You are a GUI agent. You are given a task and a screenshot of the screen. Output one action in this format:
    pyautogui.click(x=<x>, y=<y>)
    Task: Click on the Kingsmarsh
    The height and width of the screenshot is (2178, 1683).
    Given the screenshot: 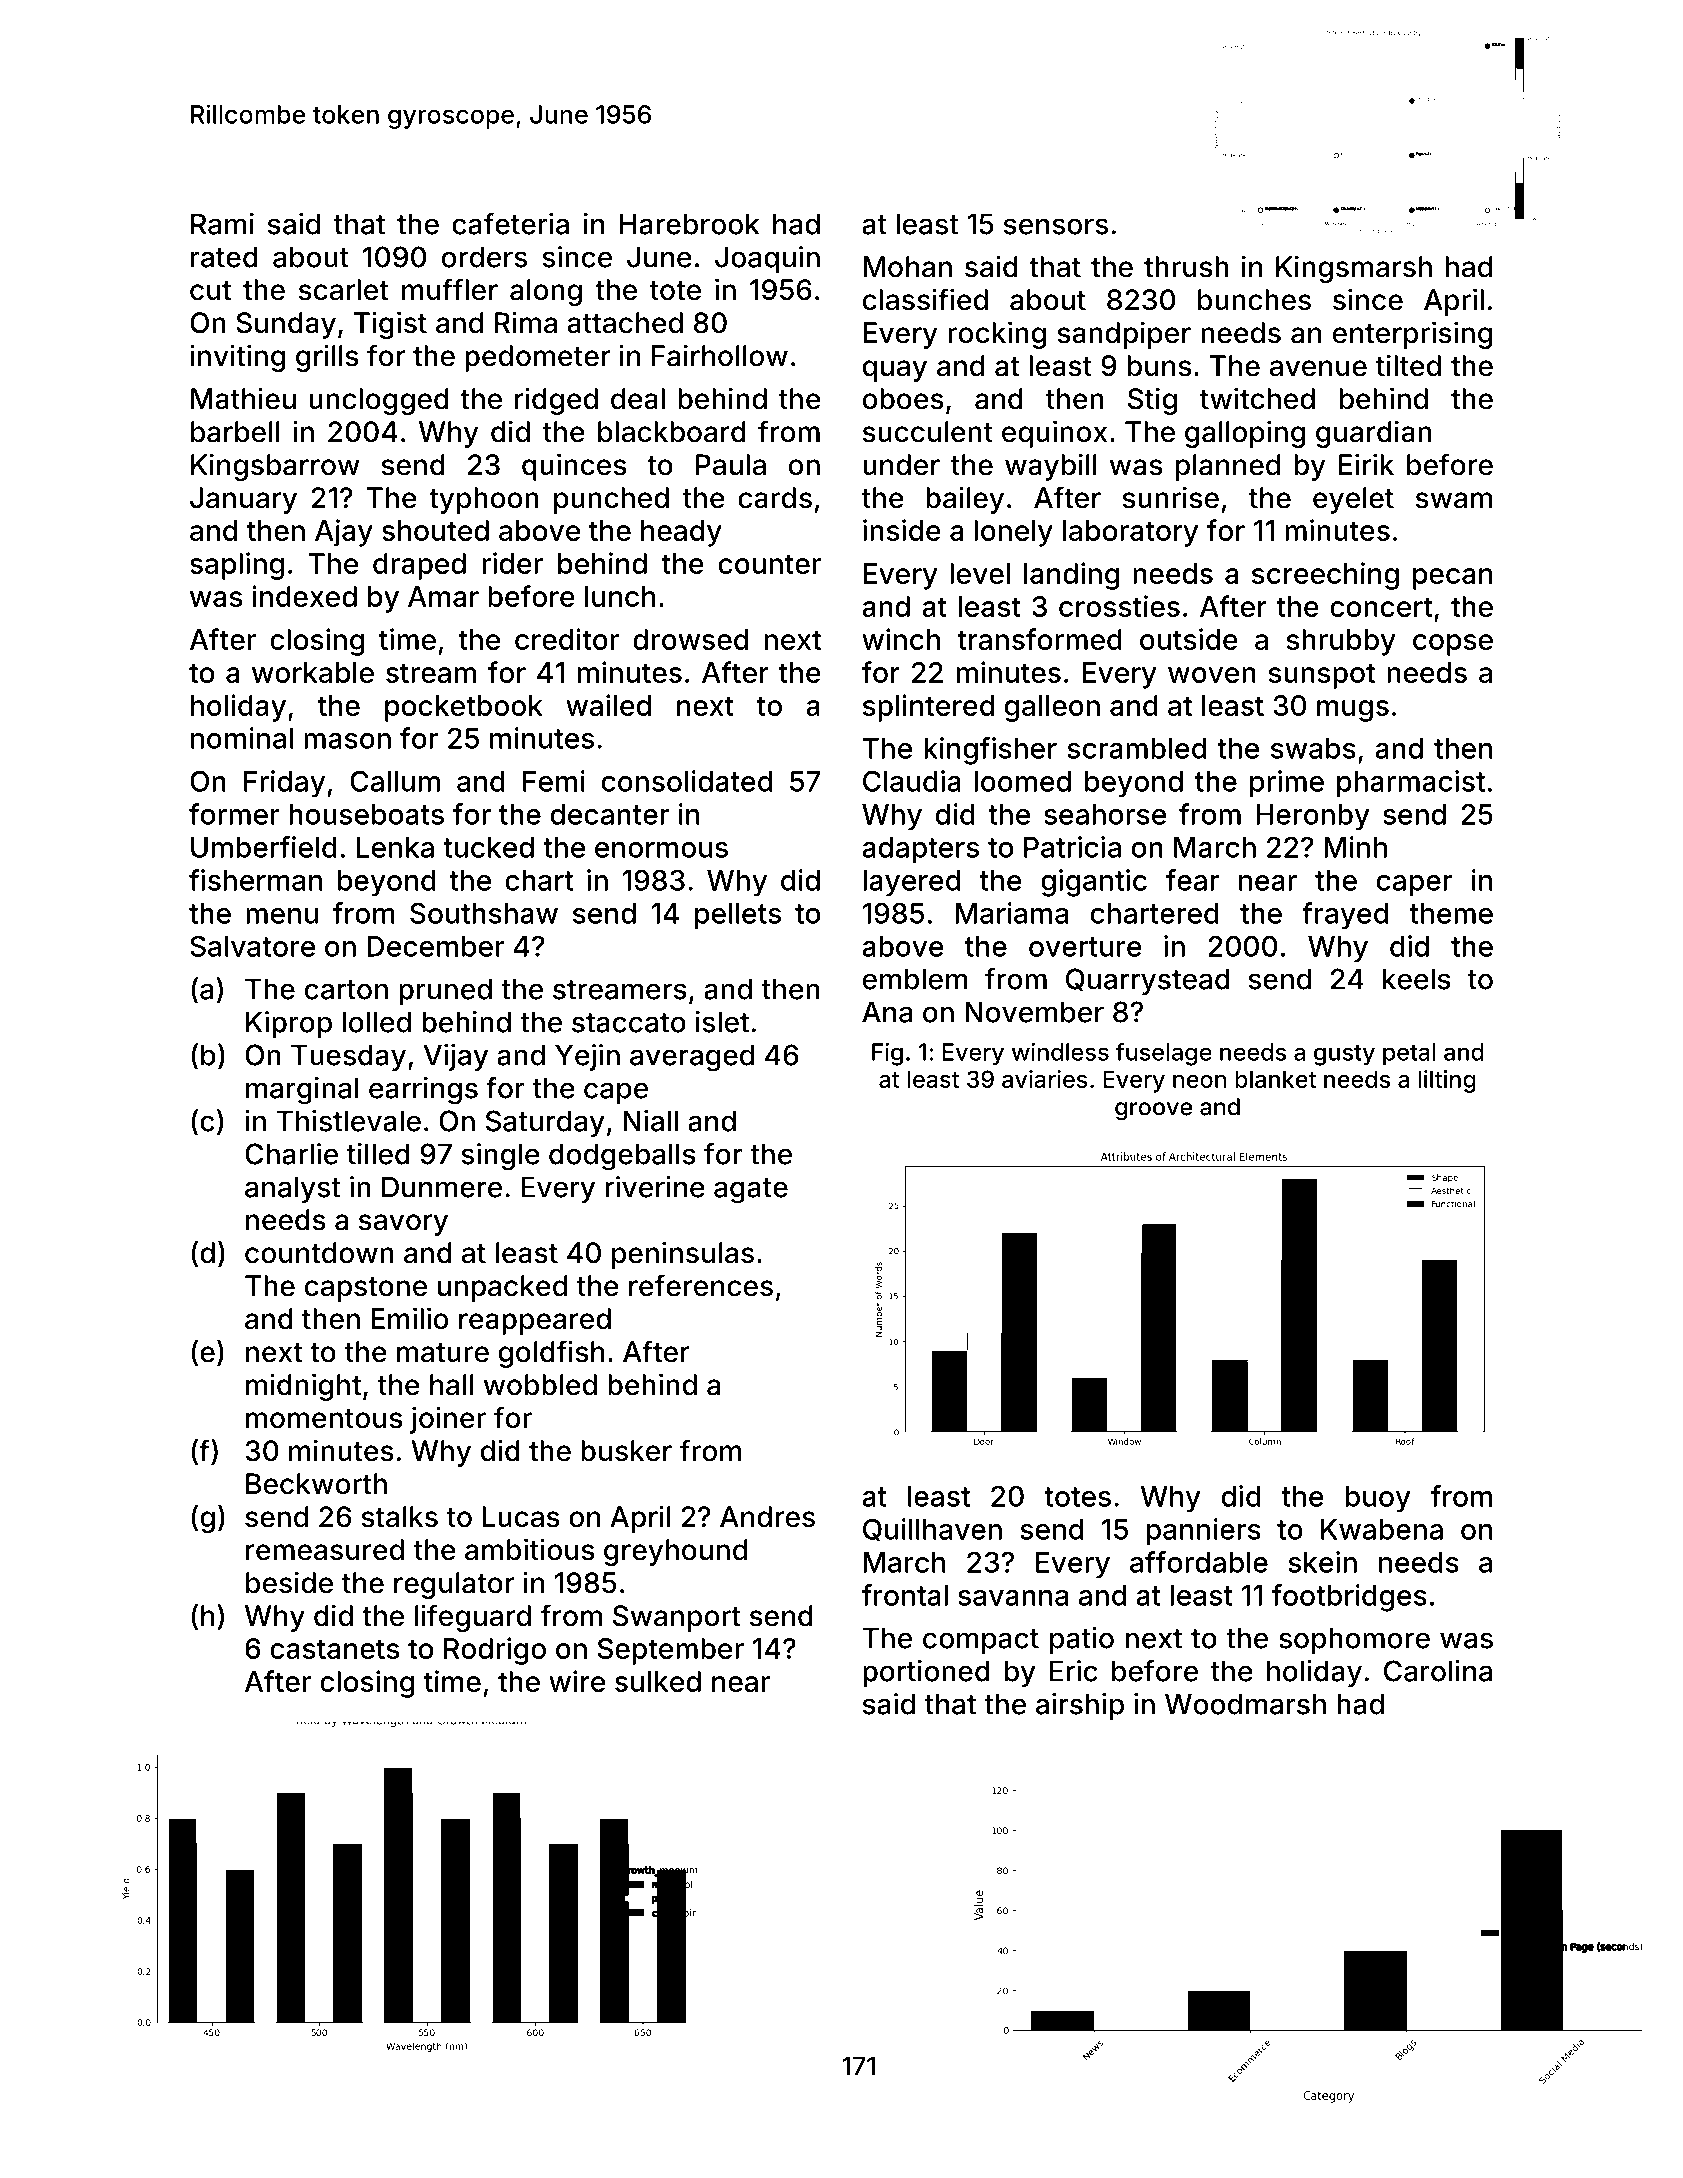 What is the action you would take?
    pyautogui.click(x=1354, y=269)
